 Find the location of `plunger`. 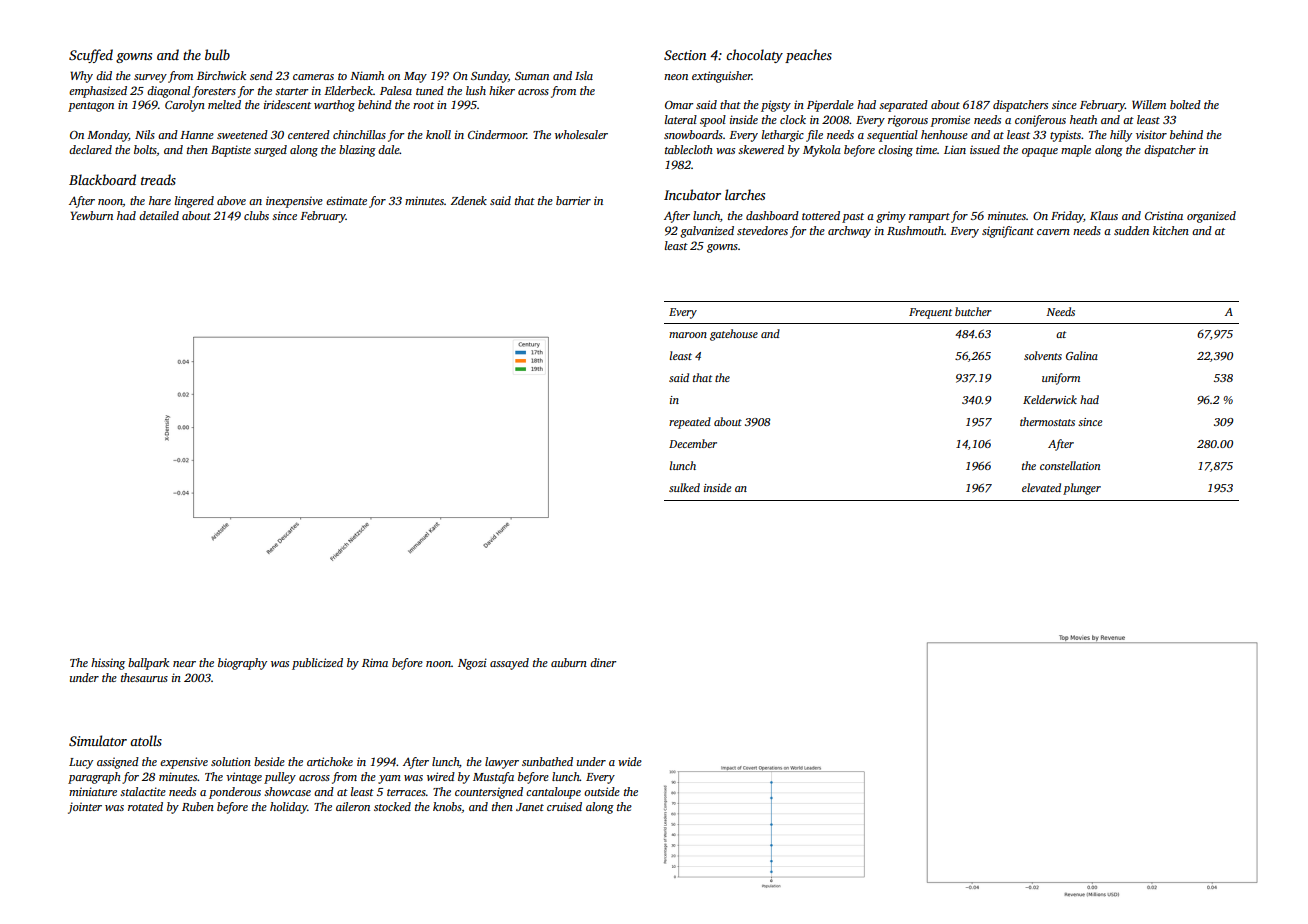

plunger is located at coordinates (1082, 489).
